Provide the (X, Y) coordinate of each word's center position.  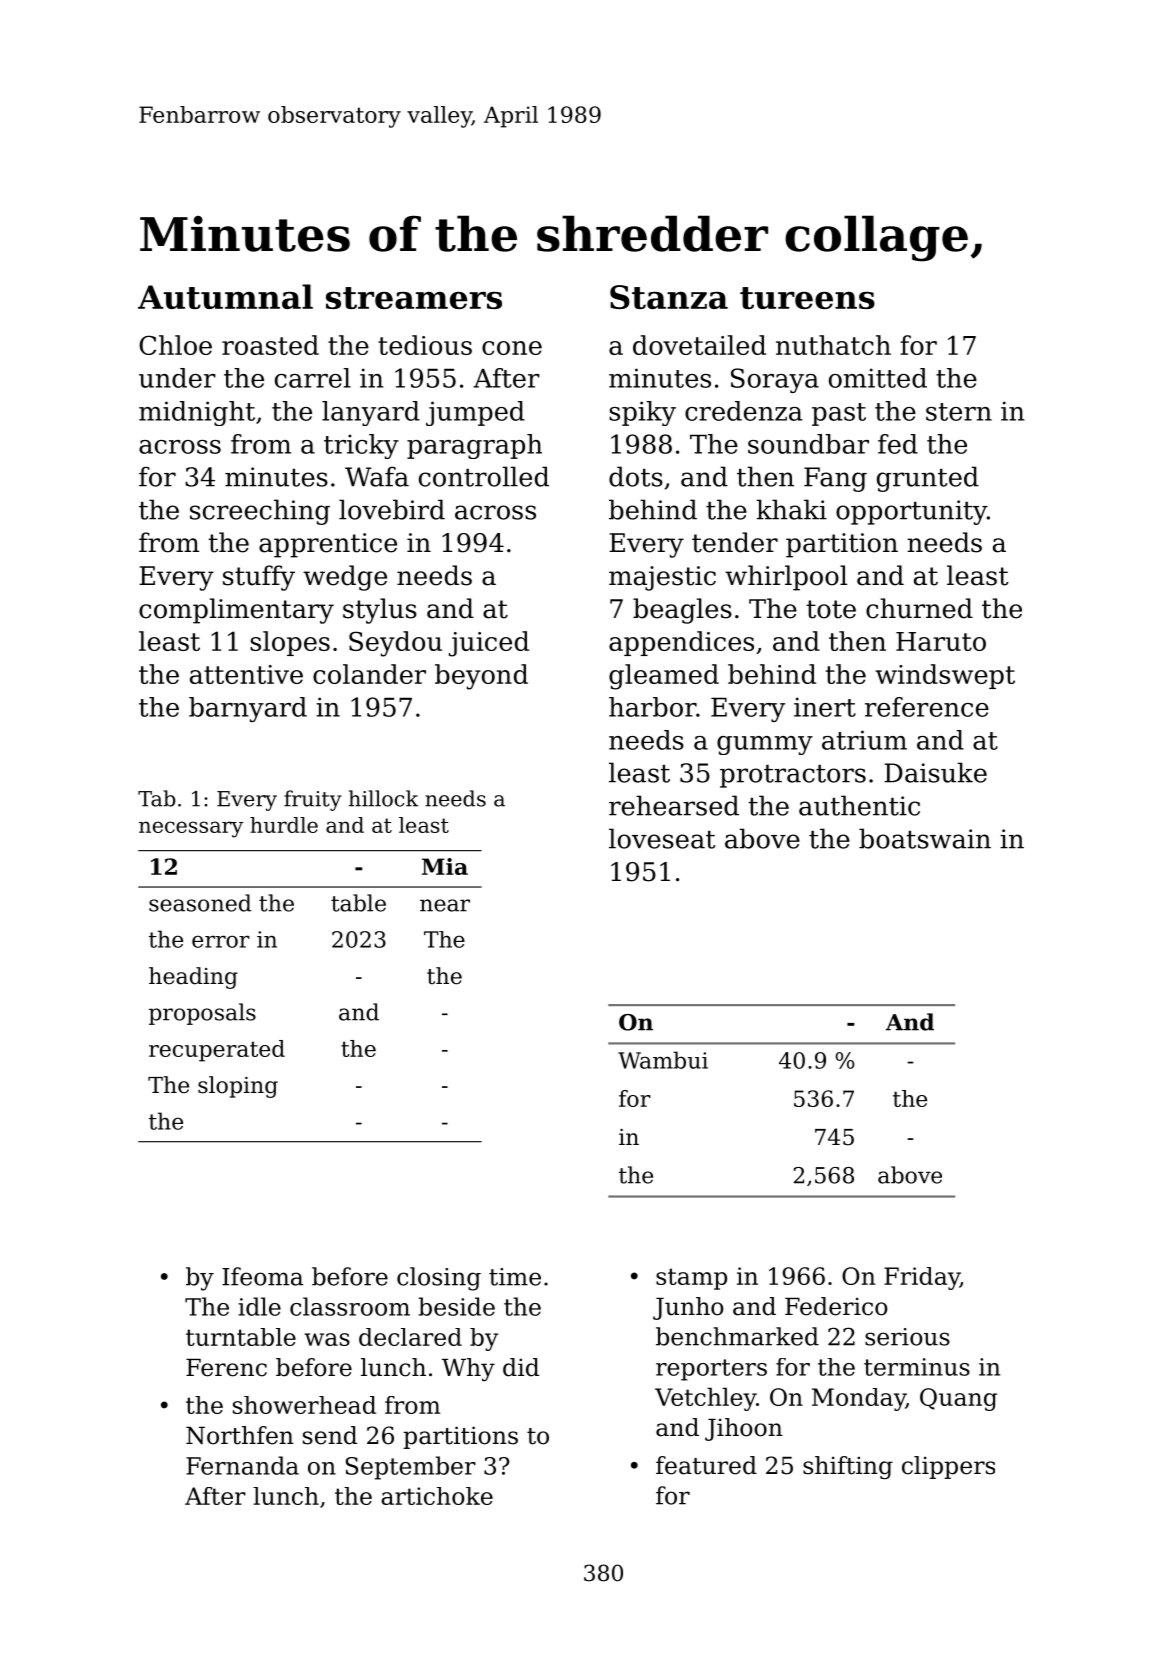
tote (831, 609)
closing (439, 1279)
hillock (383, 798)
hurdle (284, 825)
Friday (922, 1278)
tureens (807, 298)
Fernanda (242, 1465)
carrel (313, 378)
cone (512, 348)
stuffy (259, 578)
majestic (662, 578)
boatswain (925, 838)
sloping (238, 1087)
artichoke (437, 1496)
